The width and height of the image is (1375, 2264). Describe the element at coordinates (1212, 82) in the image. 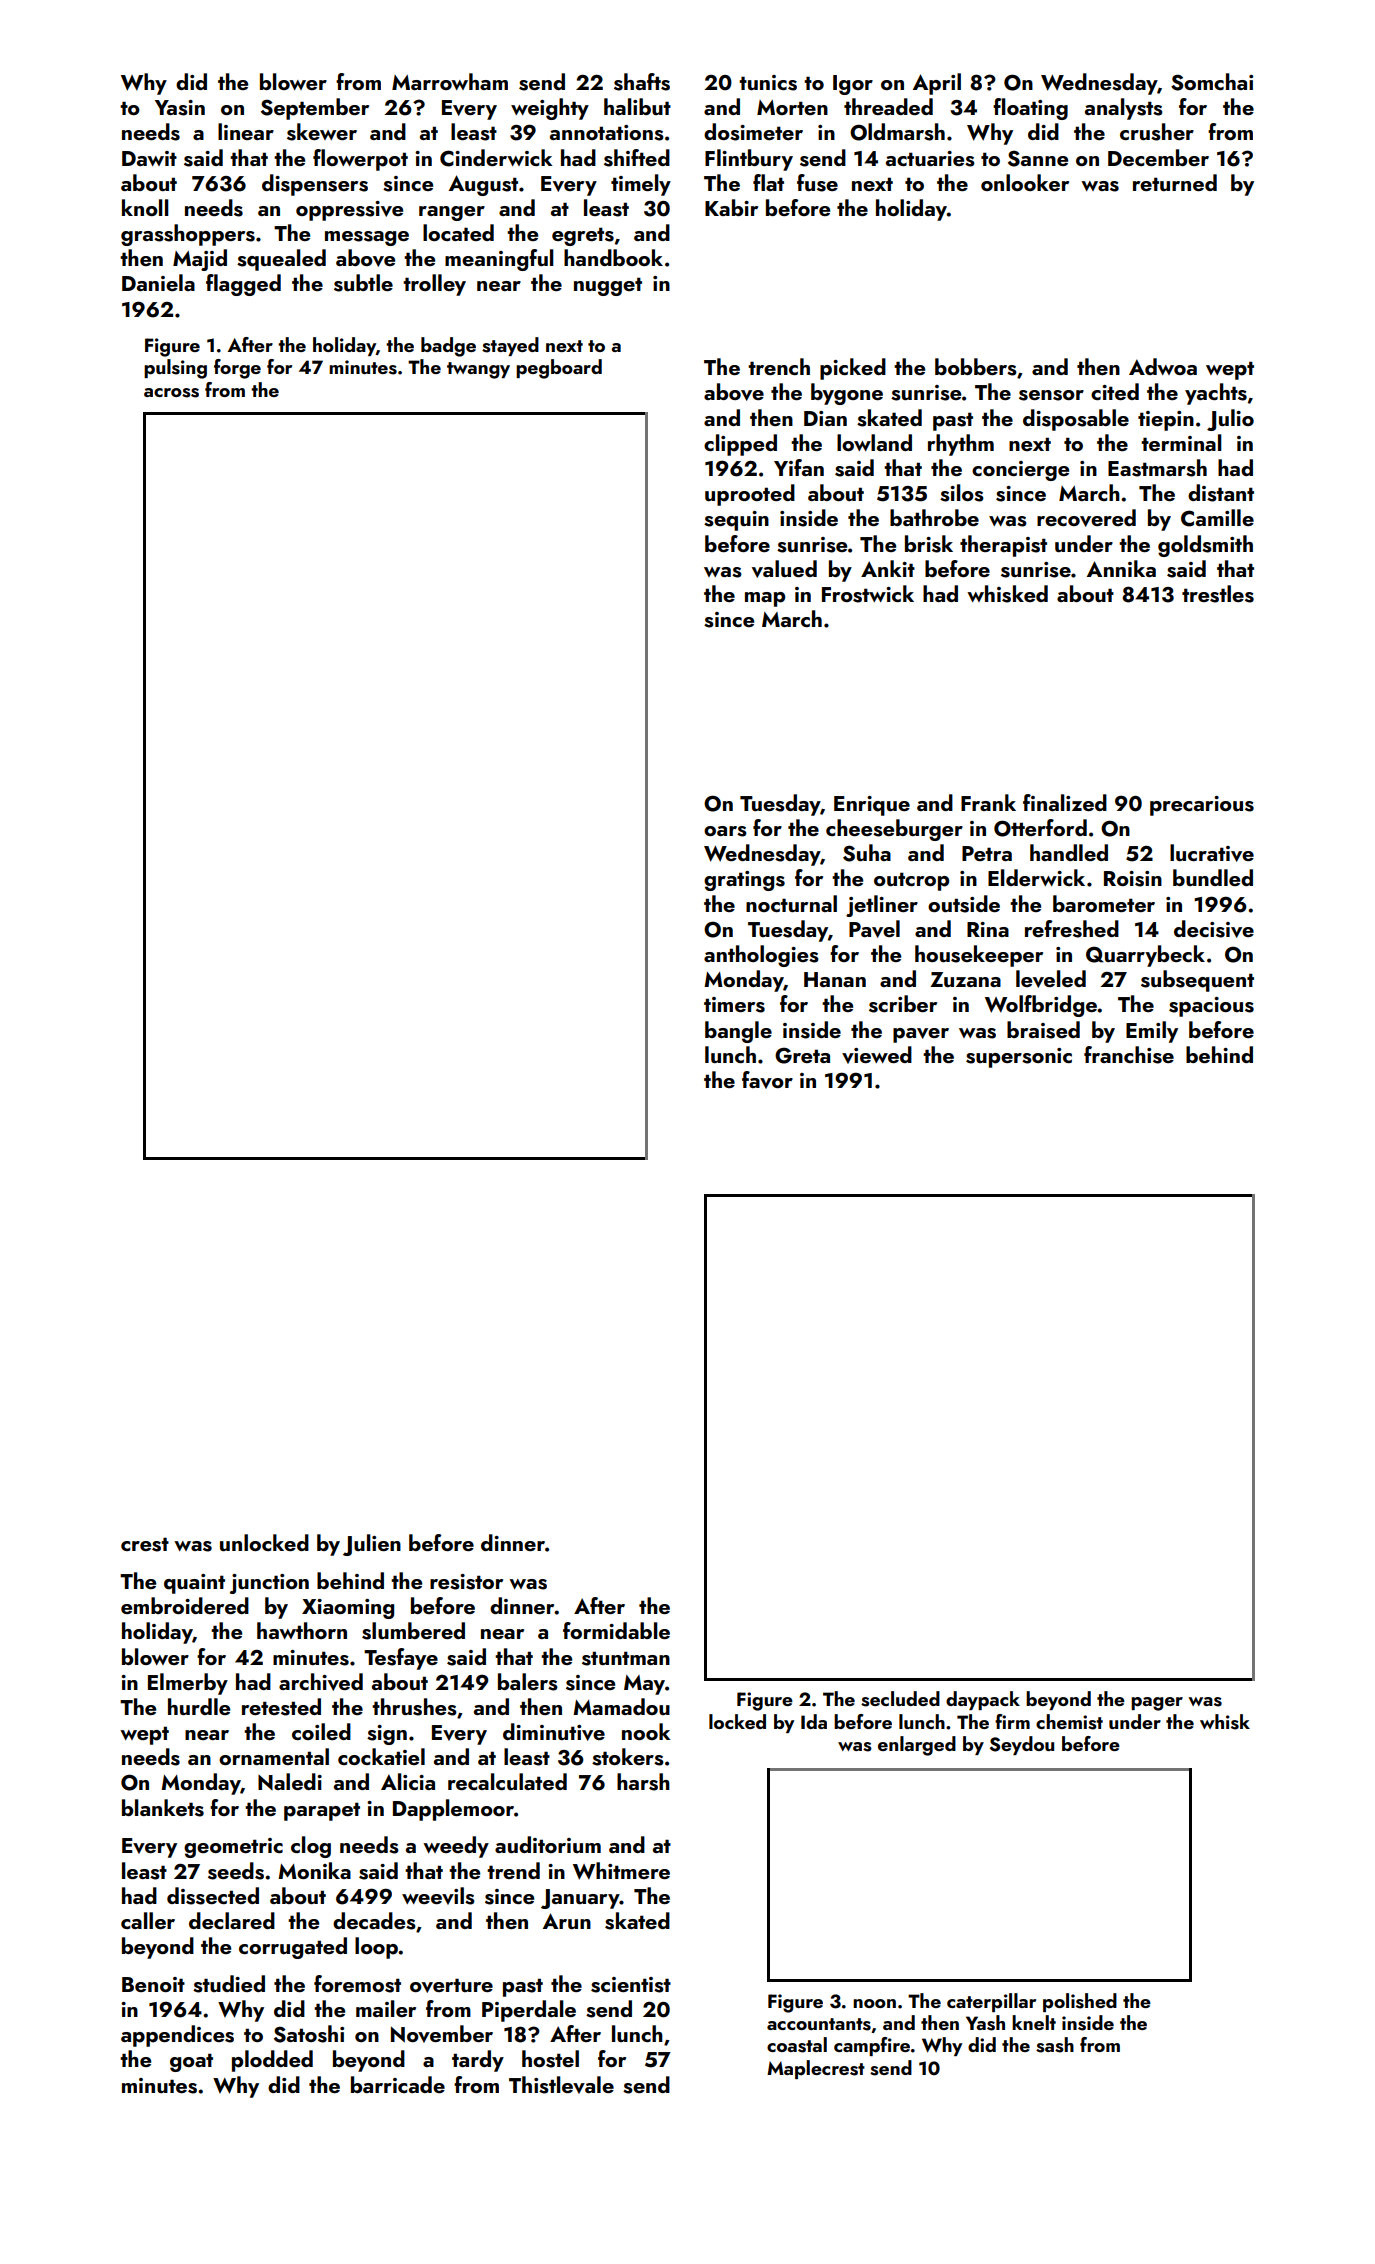

I see `Somchai` at that location.
